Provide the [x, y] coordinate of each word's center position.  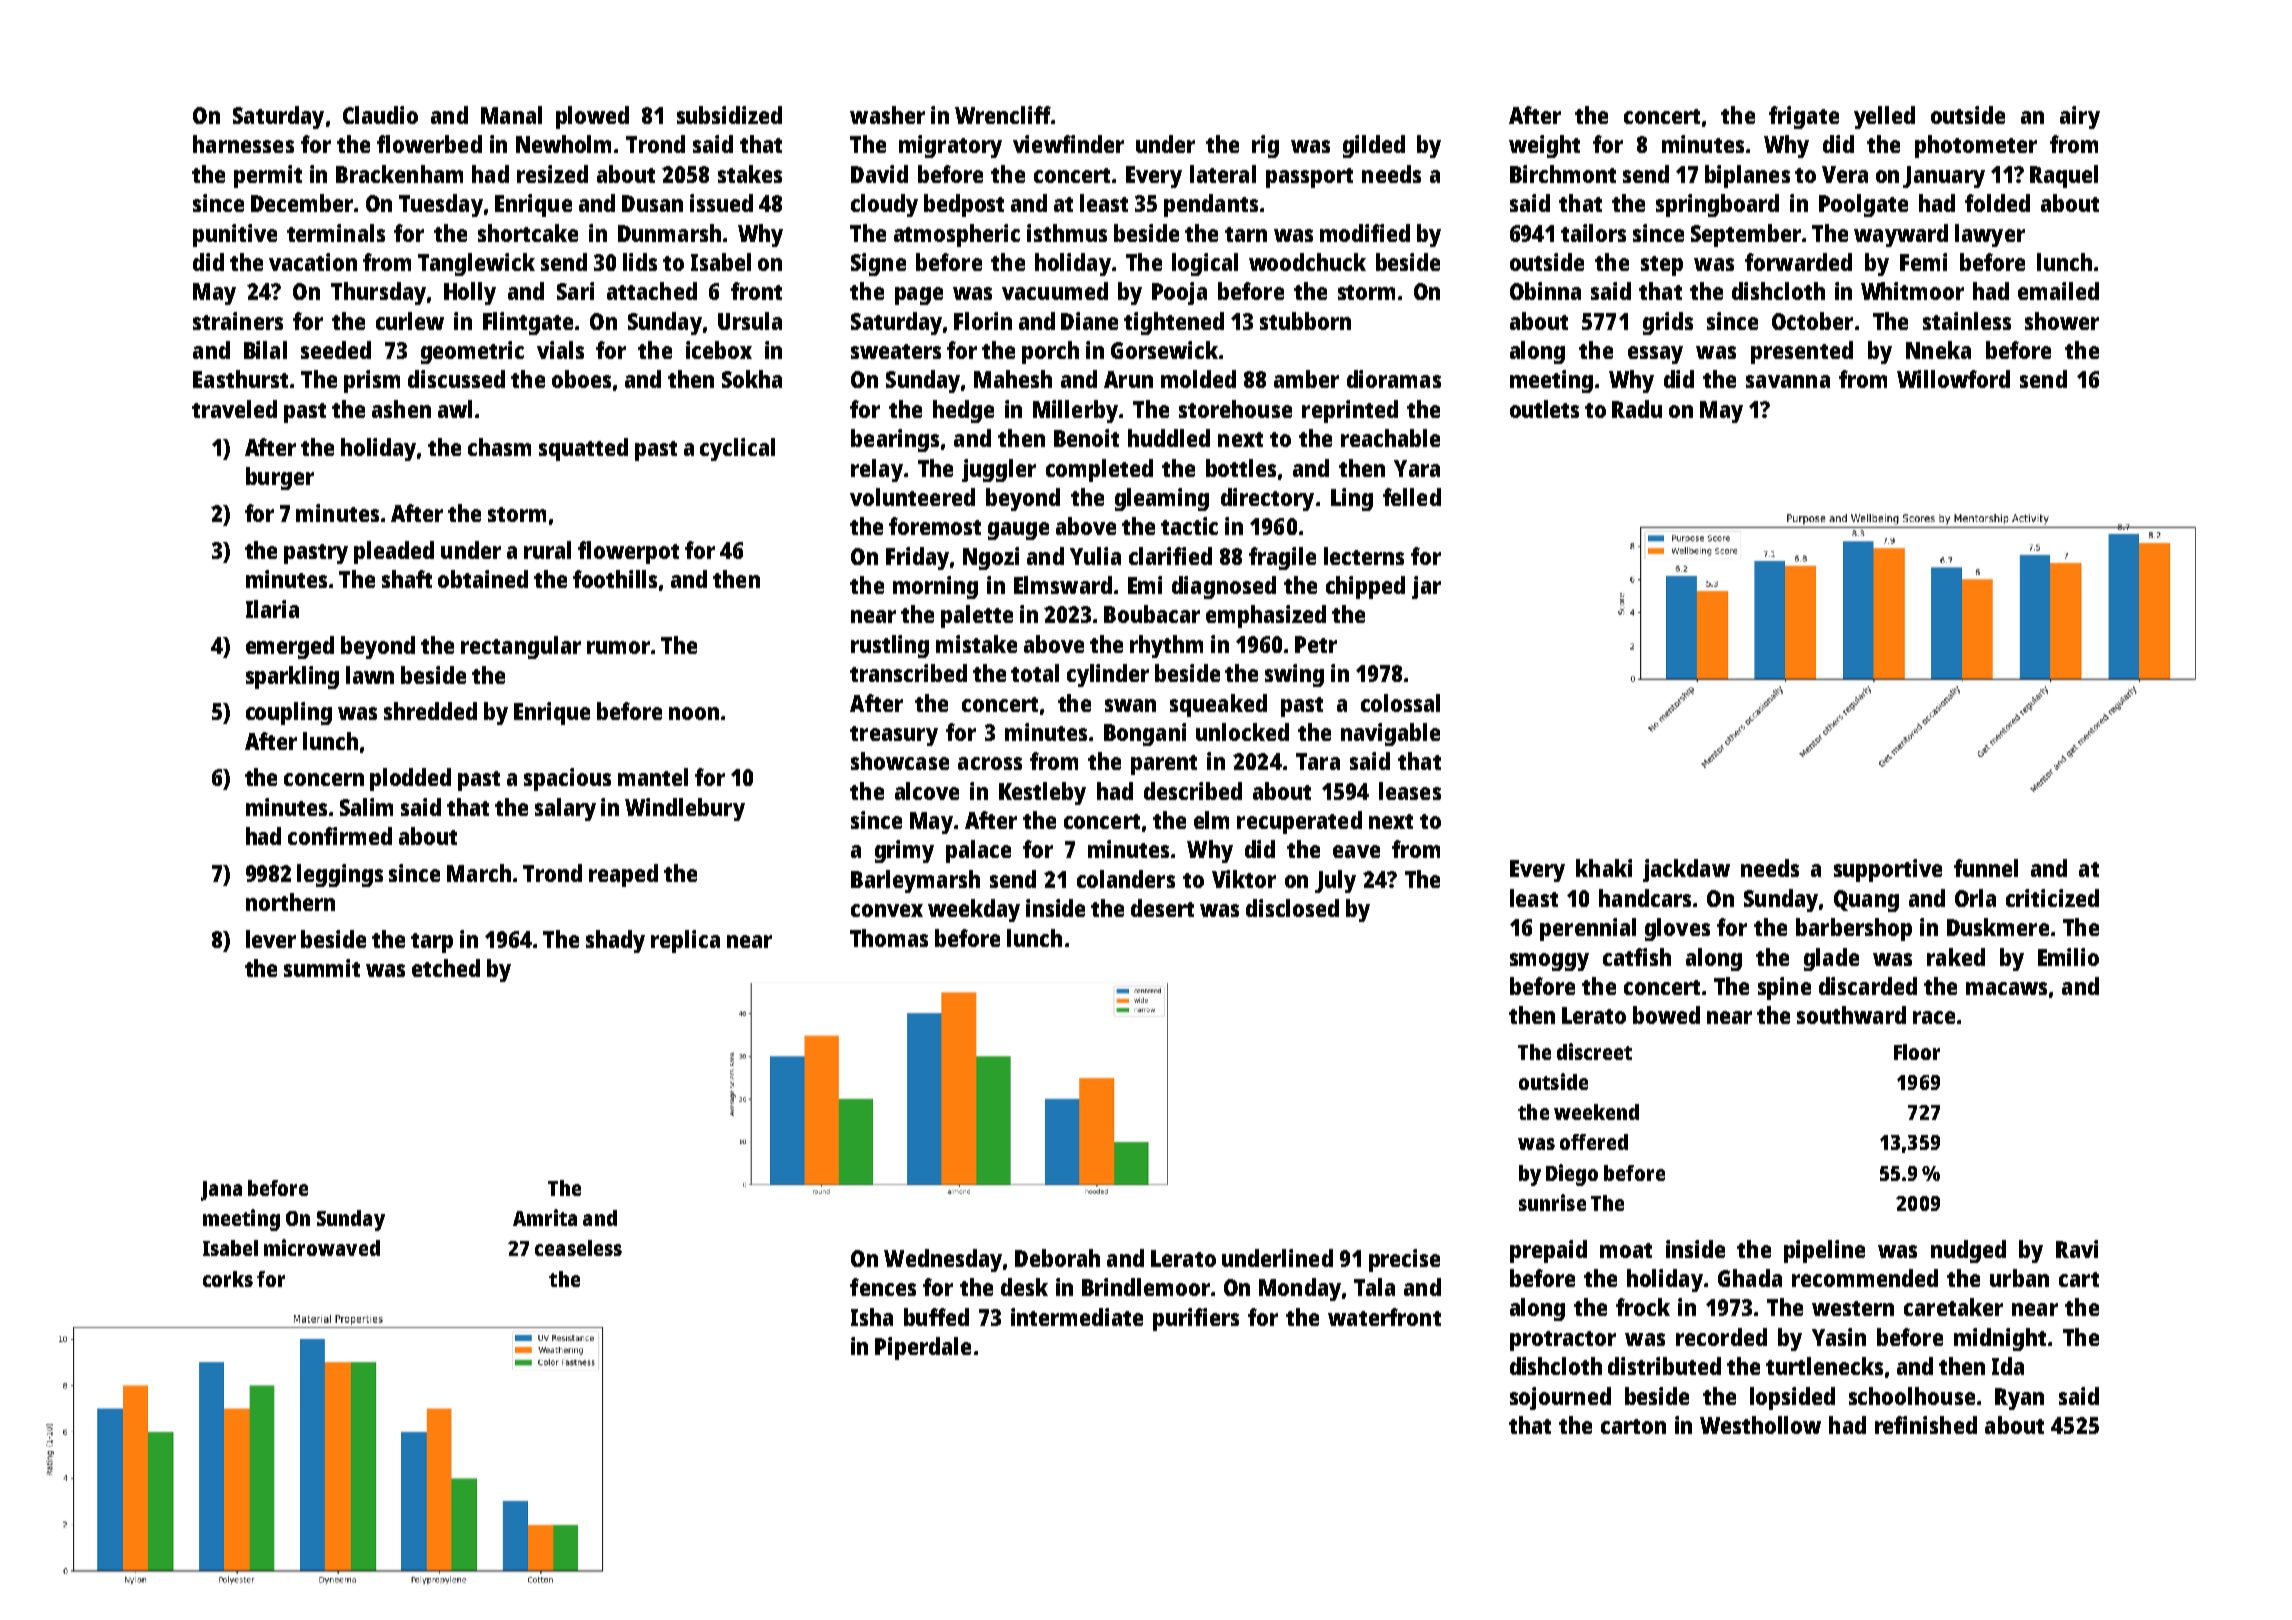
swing [1294, 675]
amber [1306, 379]
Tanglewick [476, 264]
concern [324, 779]
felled [1412, 497]
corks [228, 1279]
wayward [1901, 235]
